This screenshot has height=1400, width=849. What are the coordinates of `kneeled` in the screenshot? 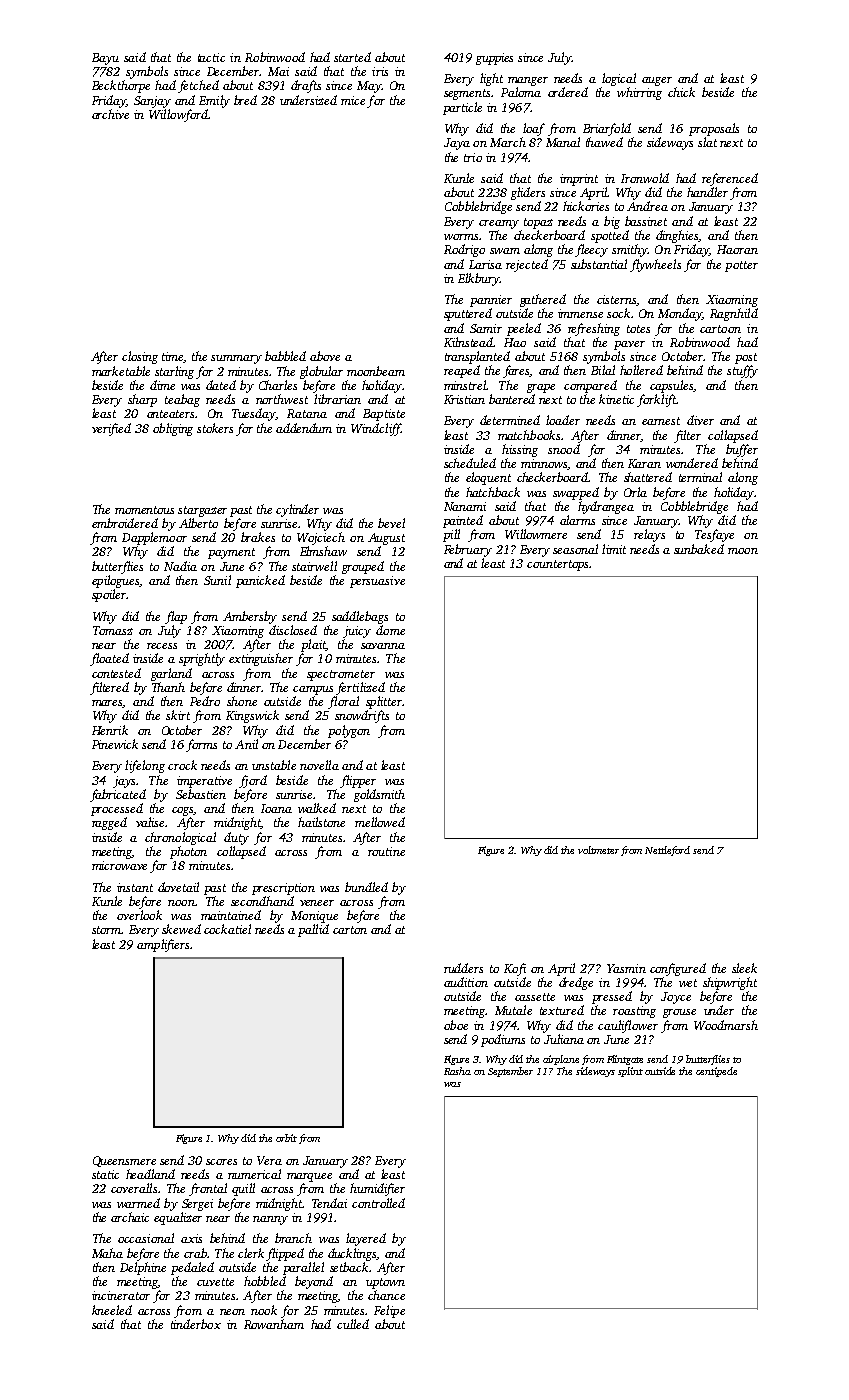 It's located at (112, 1310).
